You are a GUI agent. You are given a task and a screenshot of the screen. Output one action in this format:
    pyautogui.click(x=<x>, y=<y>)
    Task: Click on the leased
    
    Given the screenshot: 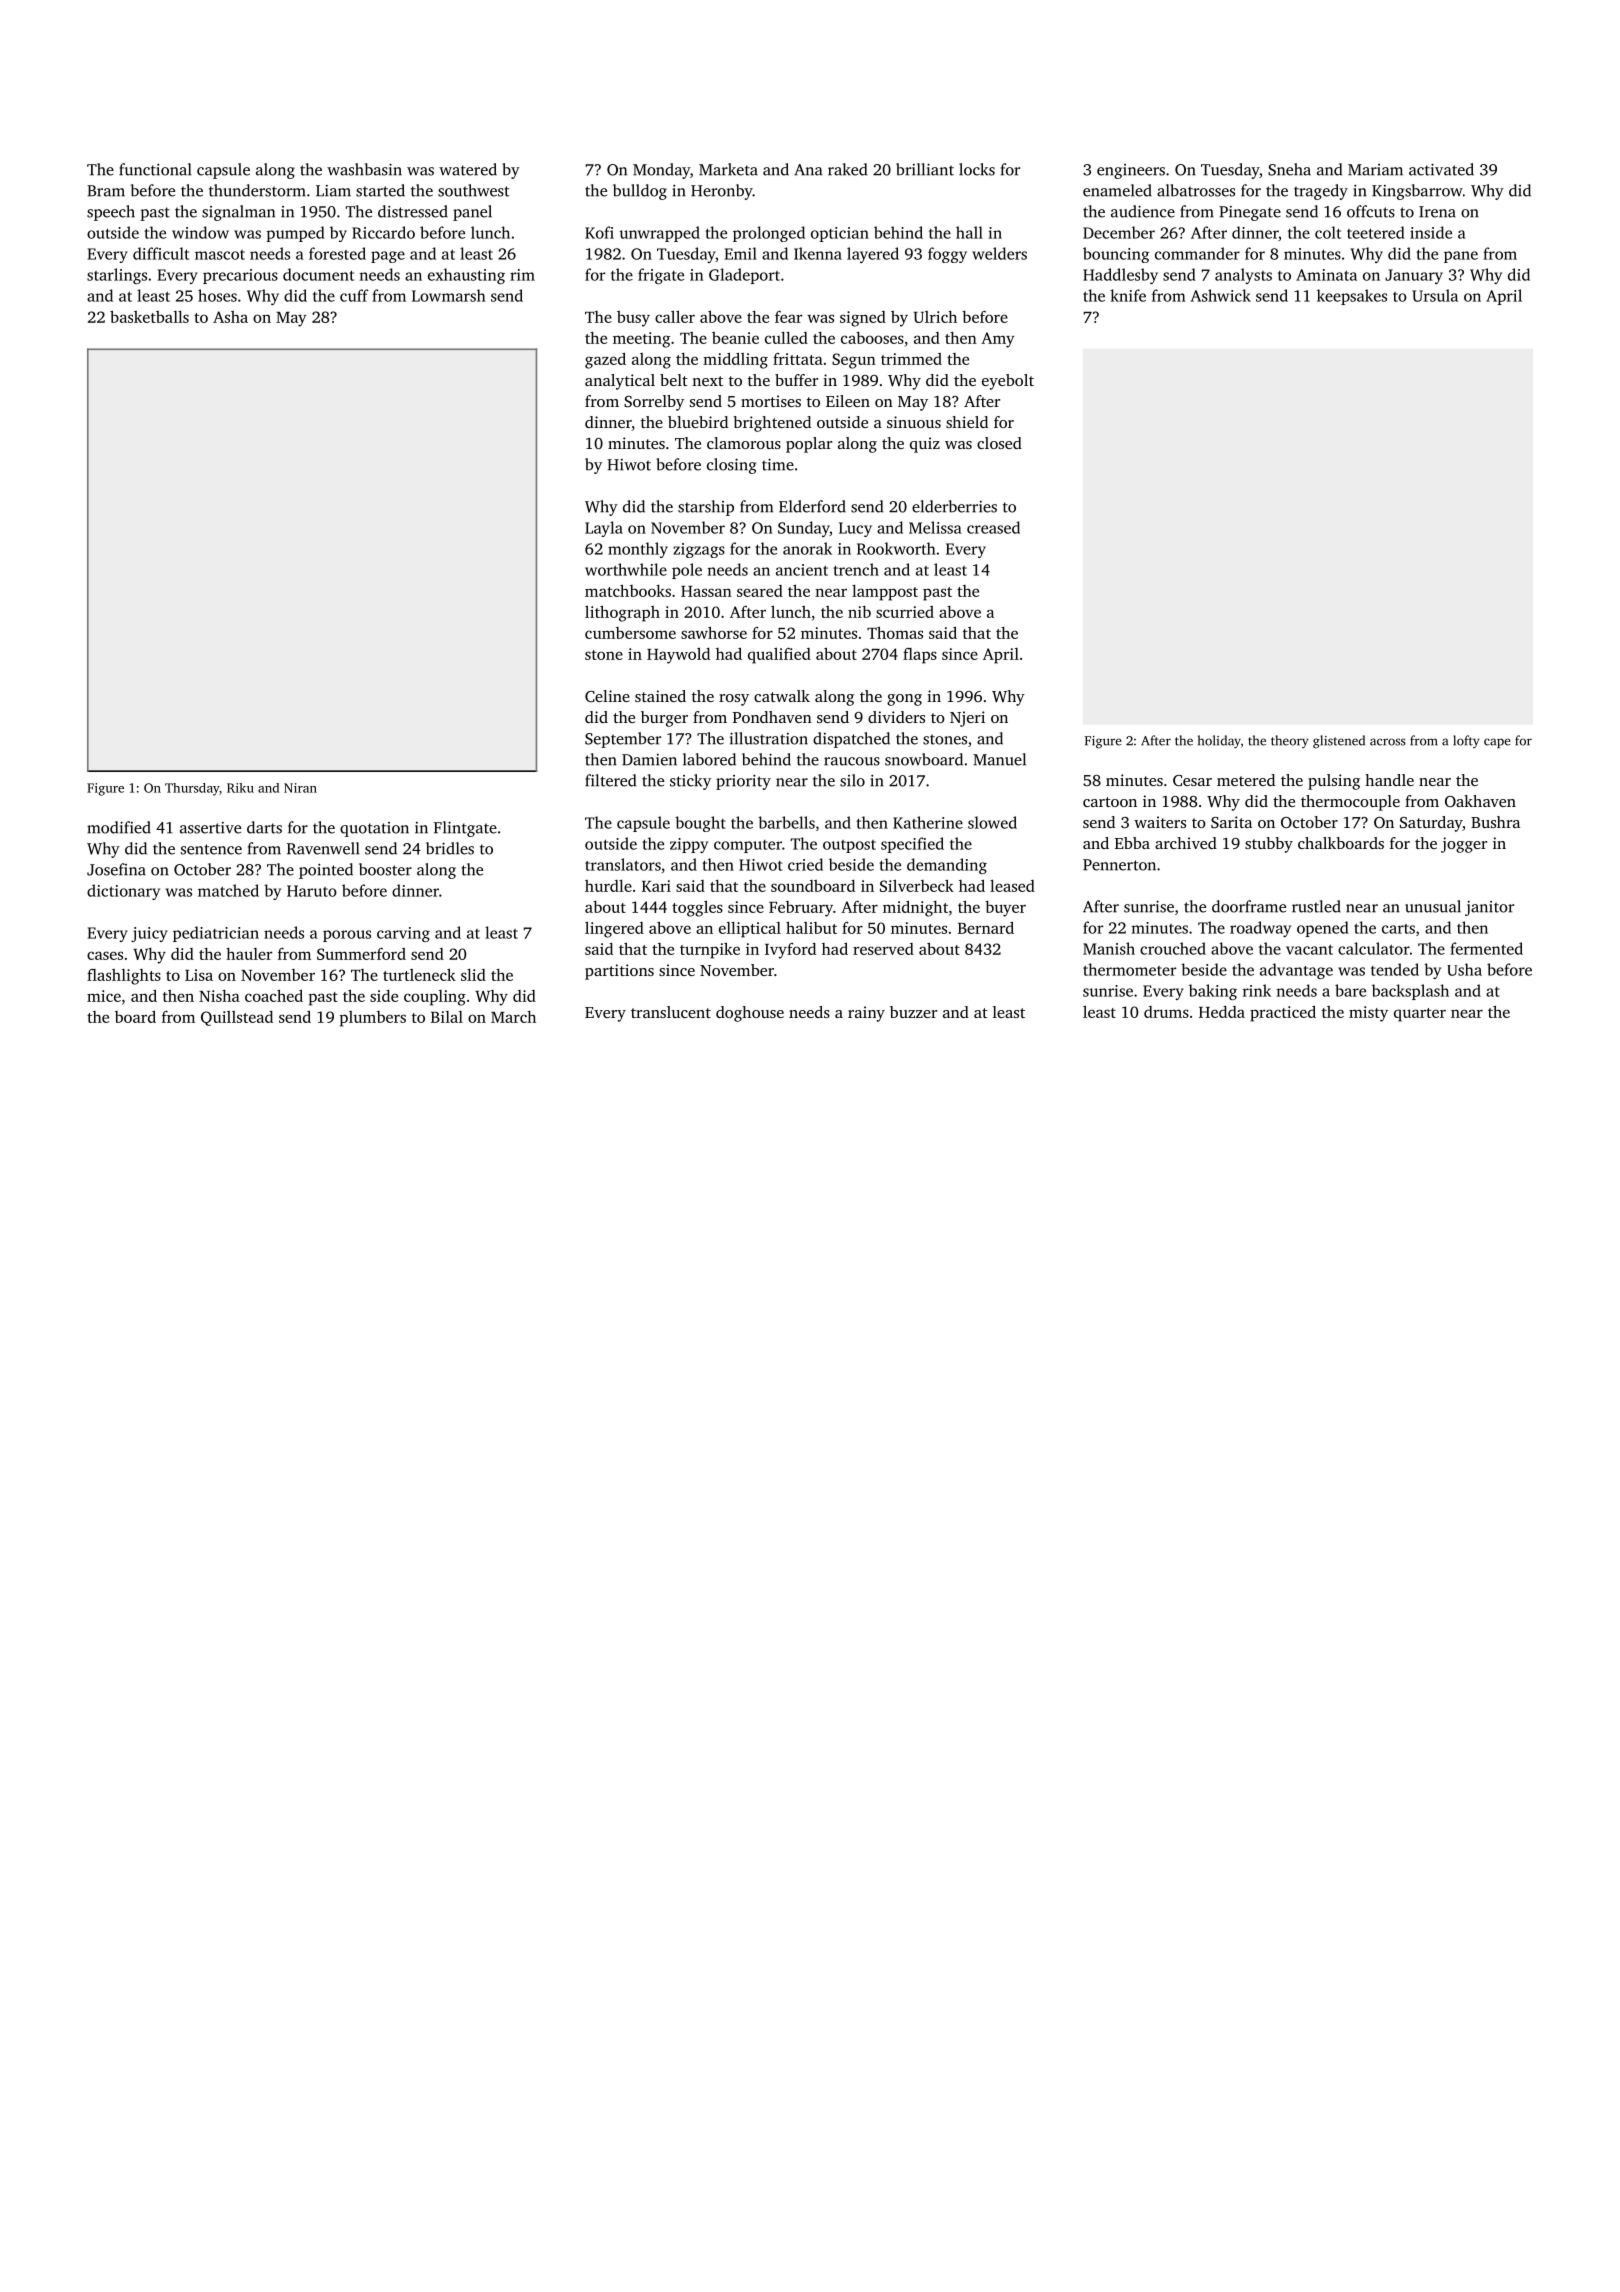 What is the action you would take?
    pyautogui.click(x=1012, y=886)
